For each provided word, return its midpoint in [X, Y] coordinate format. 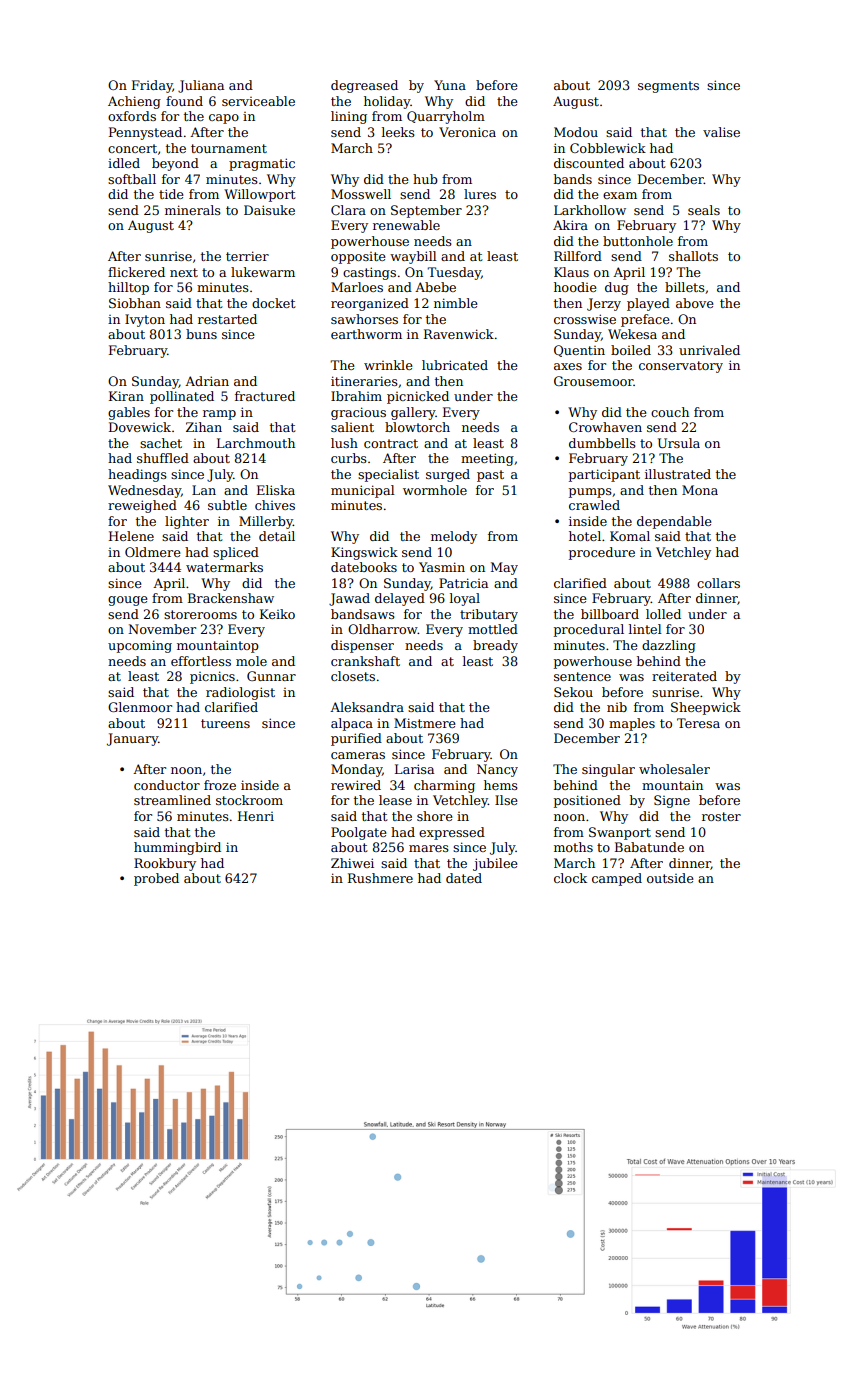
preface [645, 320]
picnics [212, 677]
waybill [413, 257]
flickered [136, 272]
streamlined [172, 800]
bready [495, 646]
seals [704, 210]
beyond [175, 164]
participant [604, 475]
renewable [406, 225]
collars [718, 583]
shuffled [163, 458]
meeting [487, 459]
